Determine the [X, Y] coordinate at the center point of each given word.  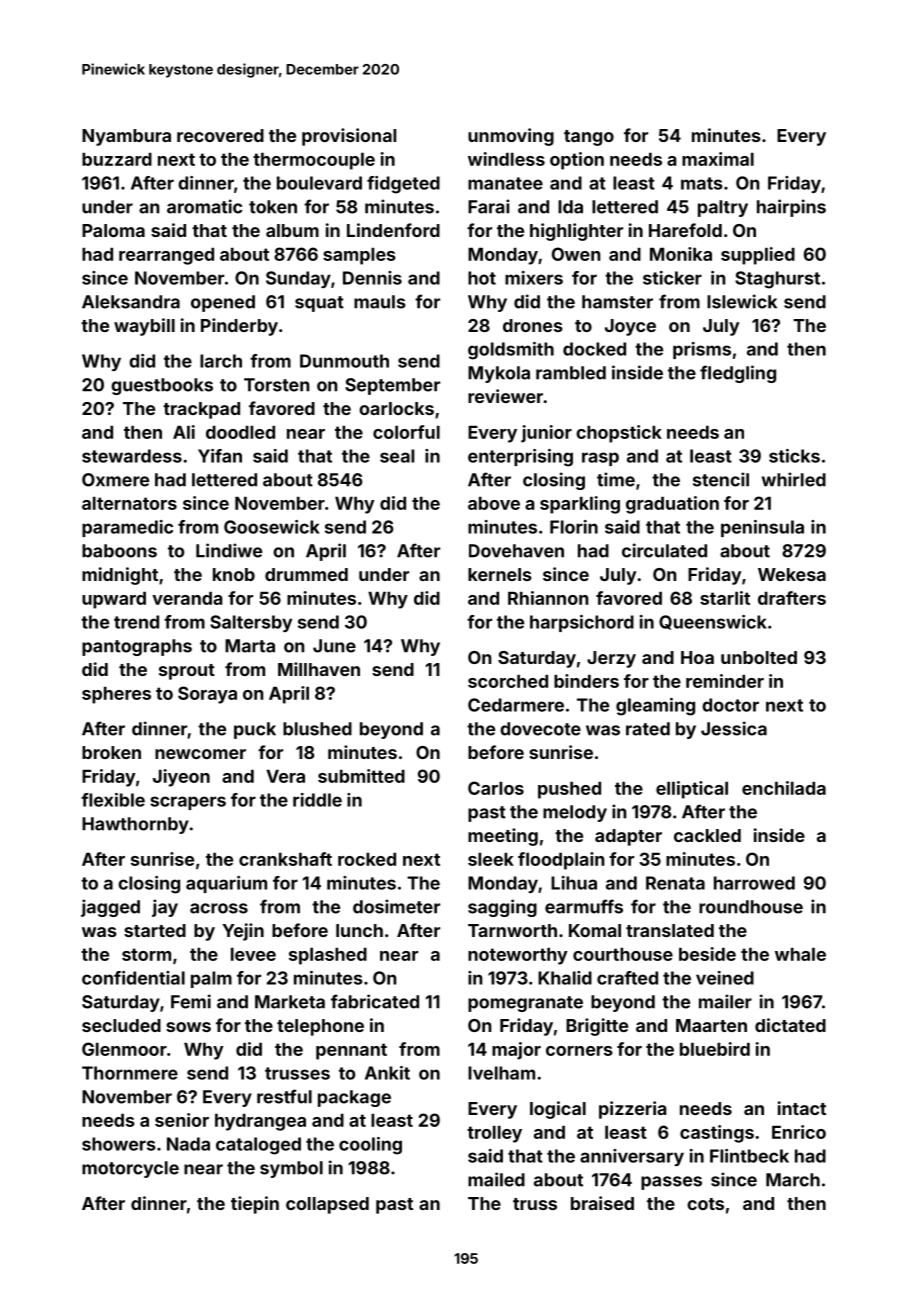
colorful [406, 432]
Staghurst [777, 280]
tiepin [255, 1205]
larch [221, 361]
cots [705, 1204]
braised [602, 1203]
